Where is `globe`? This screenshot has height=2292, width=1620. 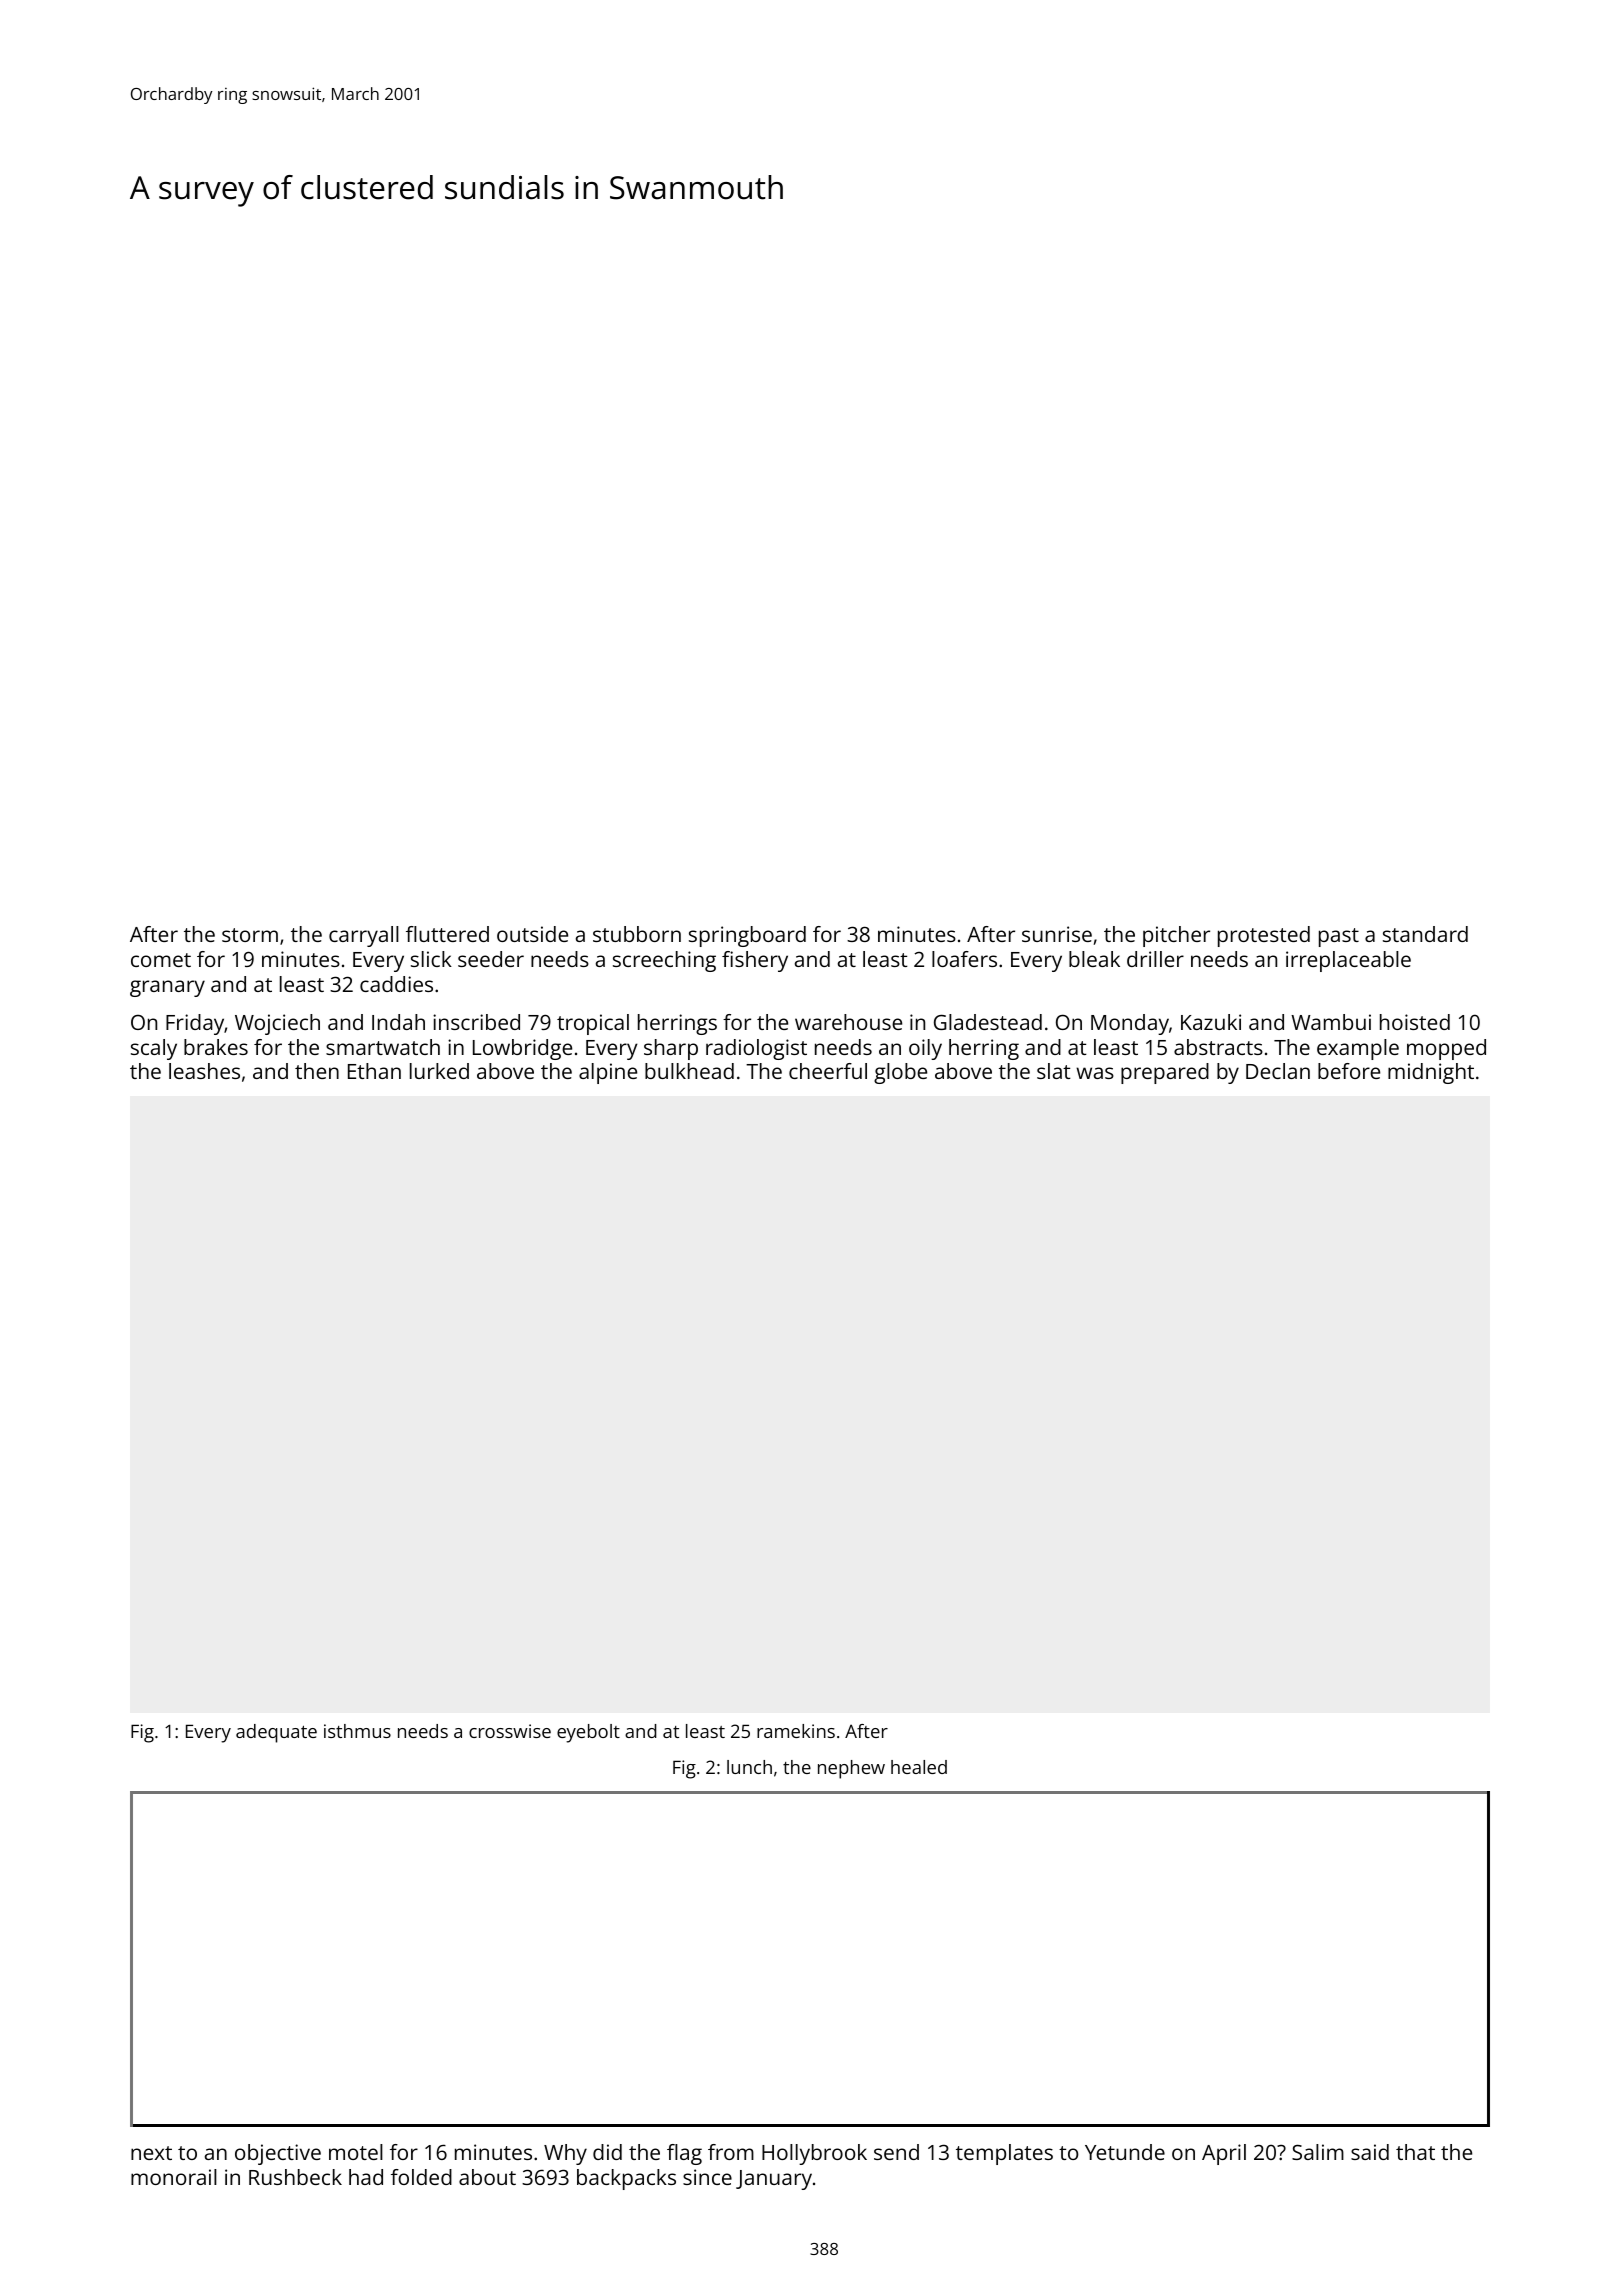
globe is located at coordinates (900, 1073).
